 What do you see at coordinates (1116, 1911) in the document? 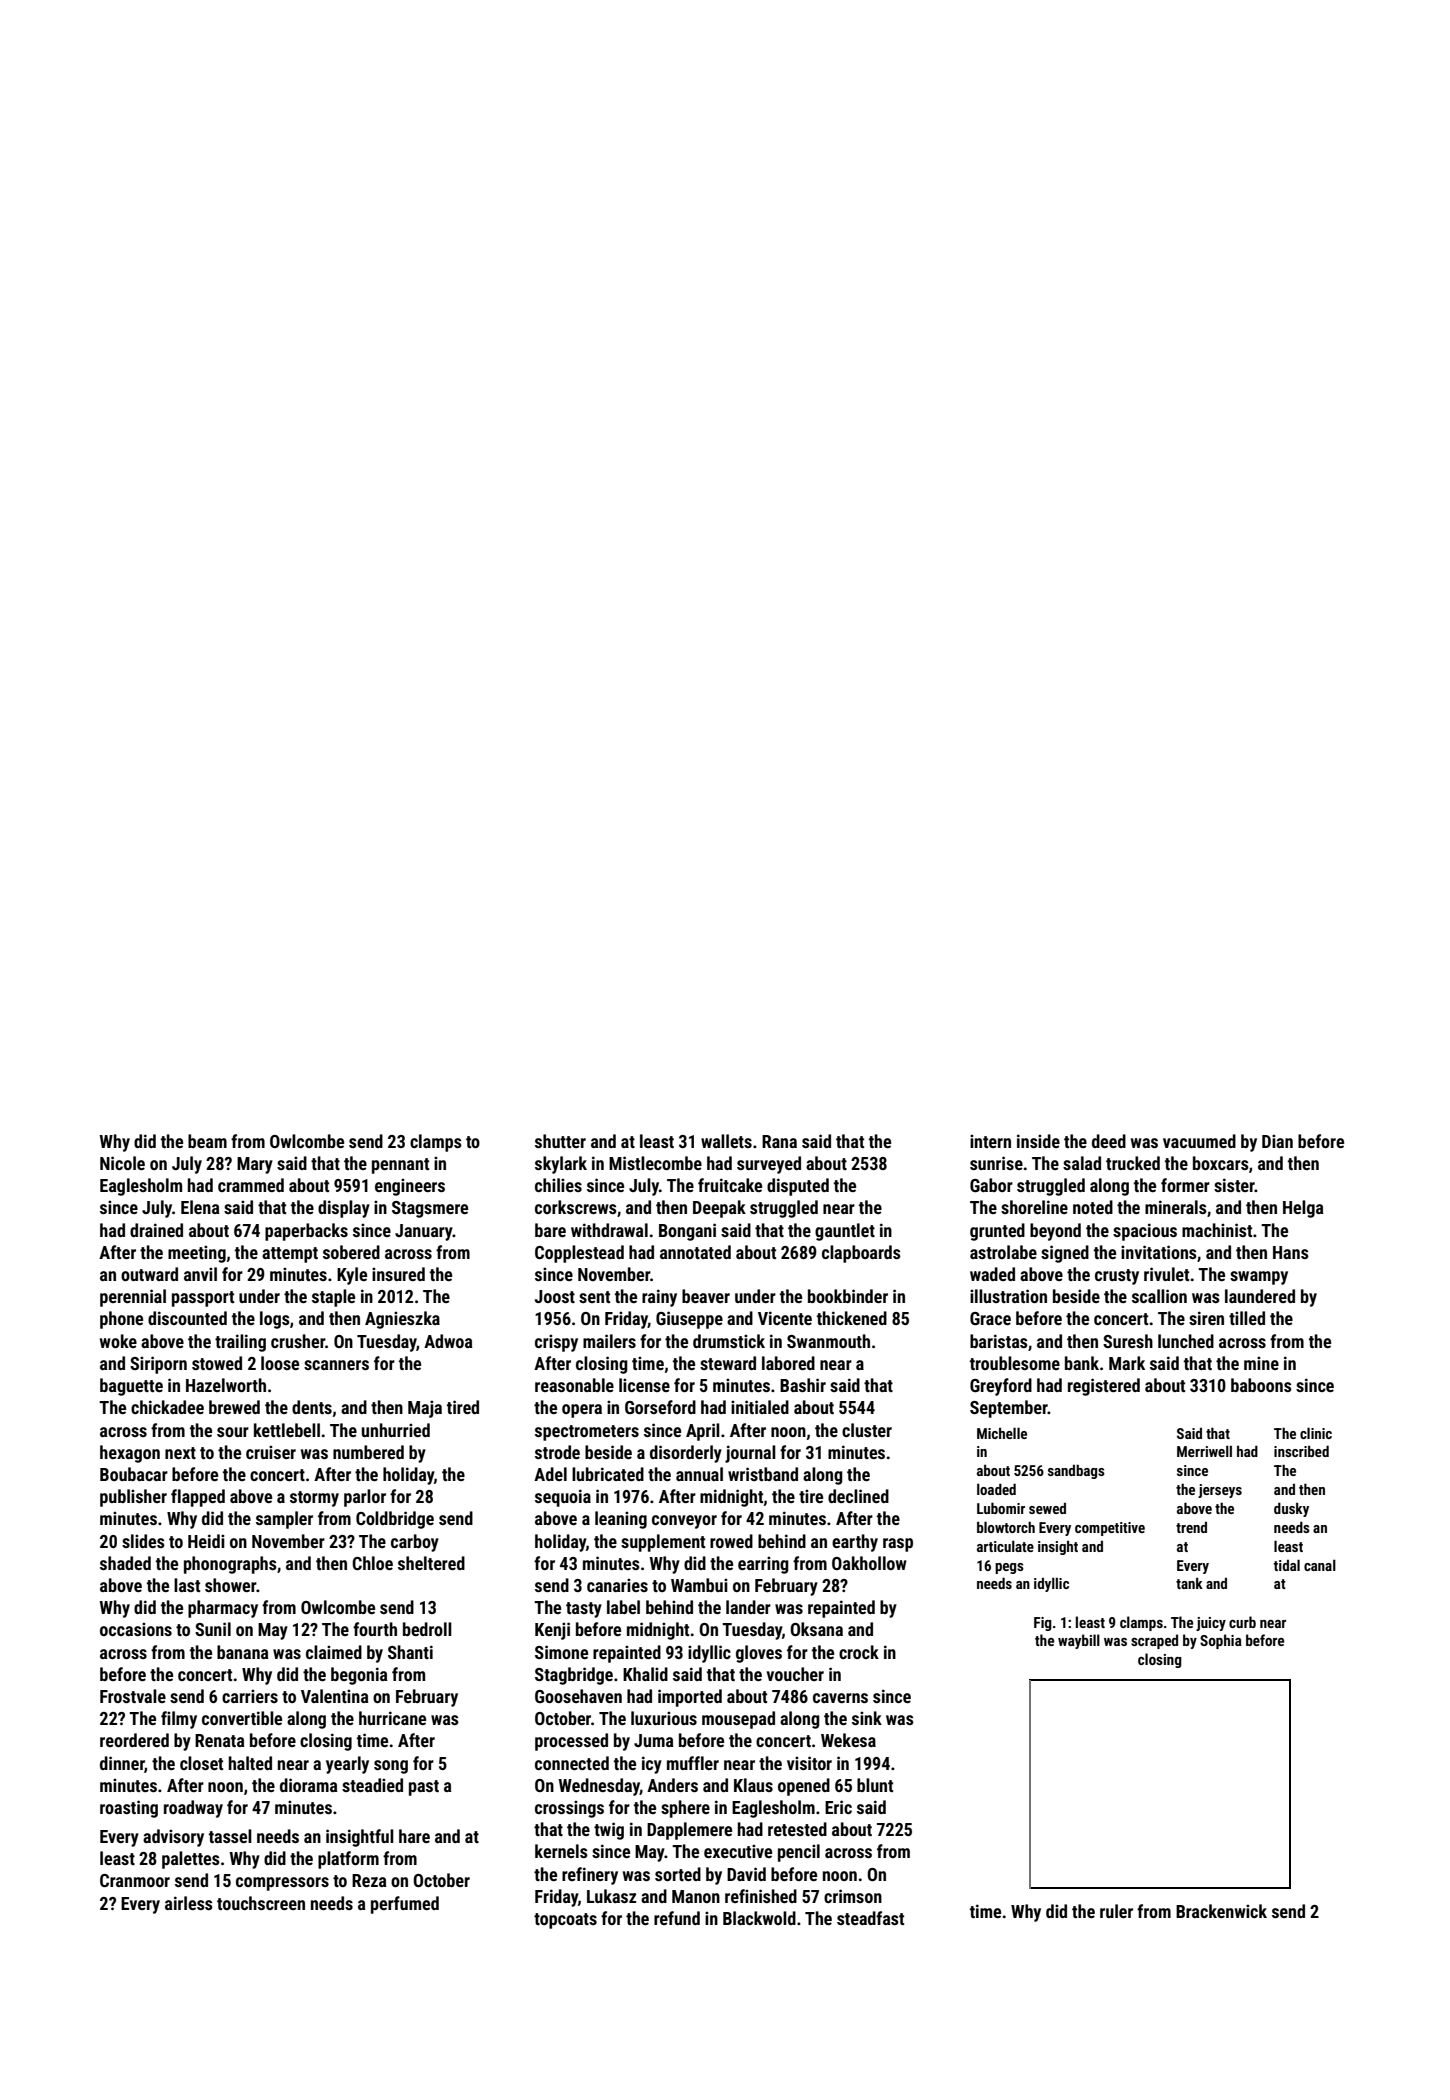
I see `ruler` at bounding box center [1116, 1911].
